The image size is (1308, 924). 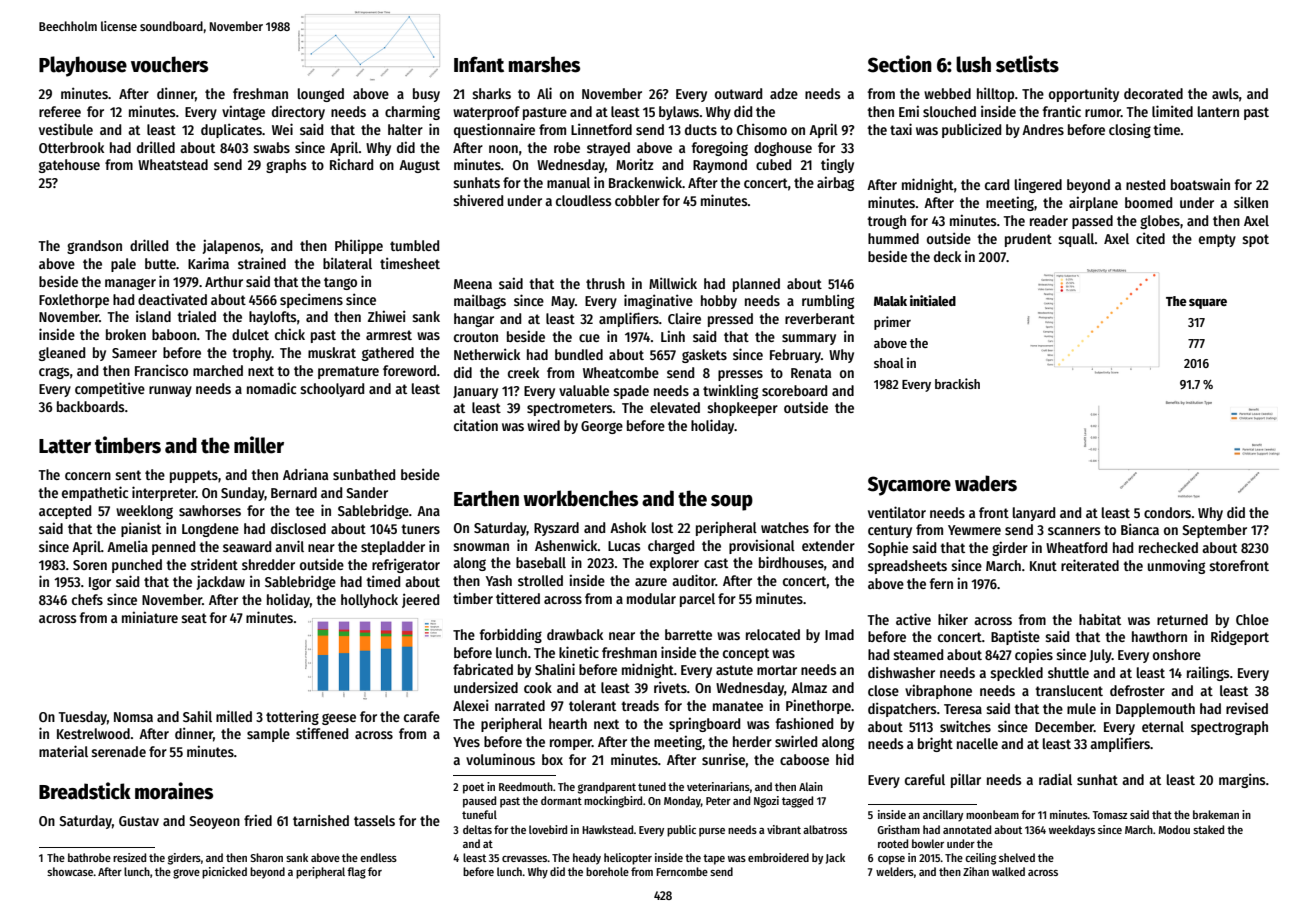 What do you see at coordinates (1027, 64) in the screenshot?
I see `setlists` at bounding box center [1027, 64].
